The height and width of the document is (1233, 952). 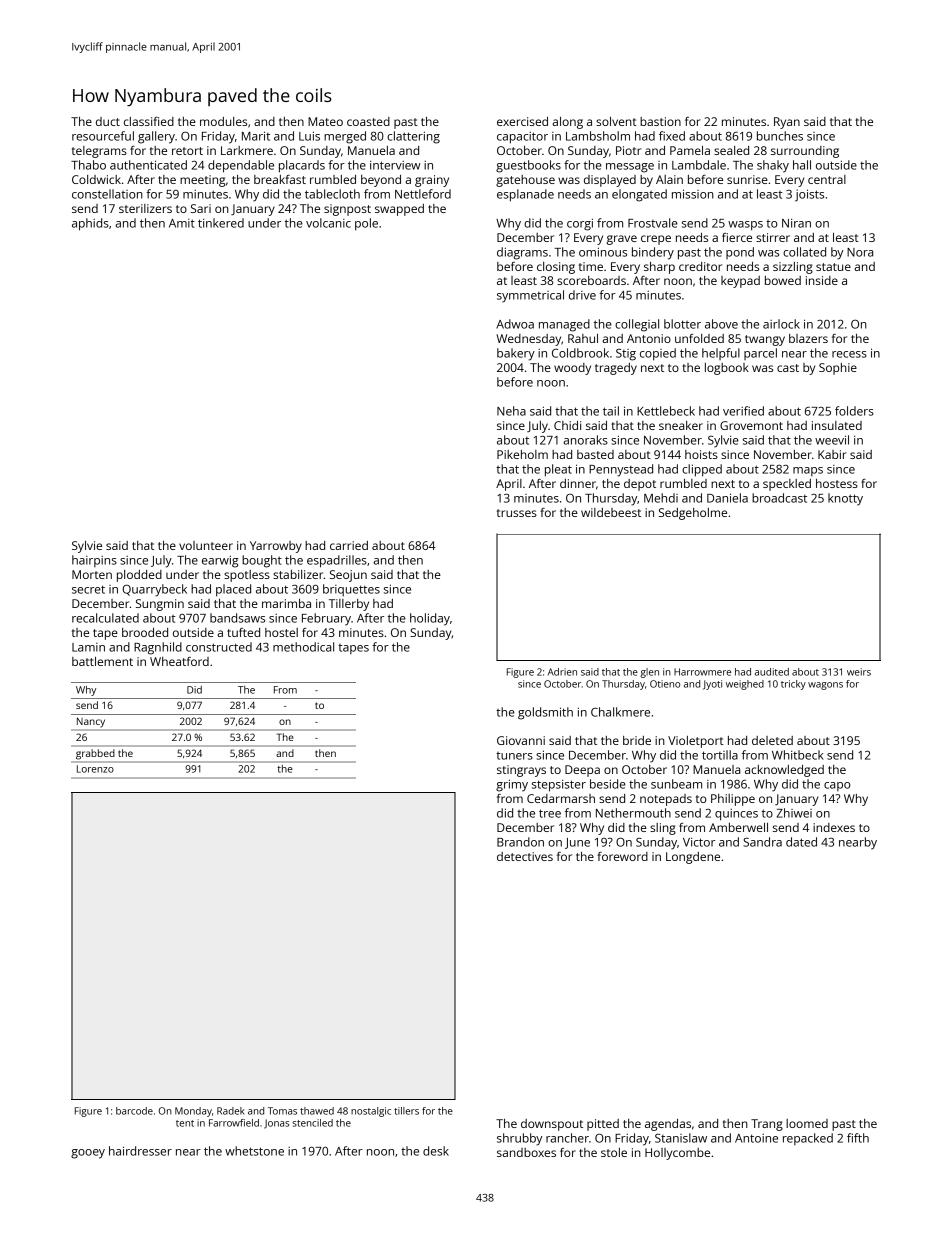 I want to click on Jyoti, so click(x=712, y=685).
